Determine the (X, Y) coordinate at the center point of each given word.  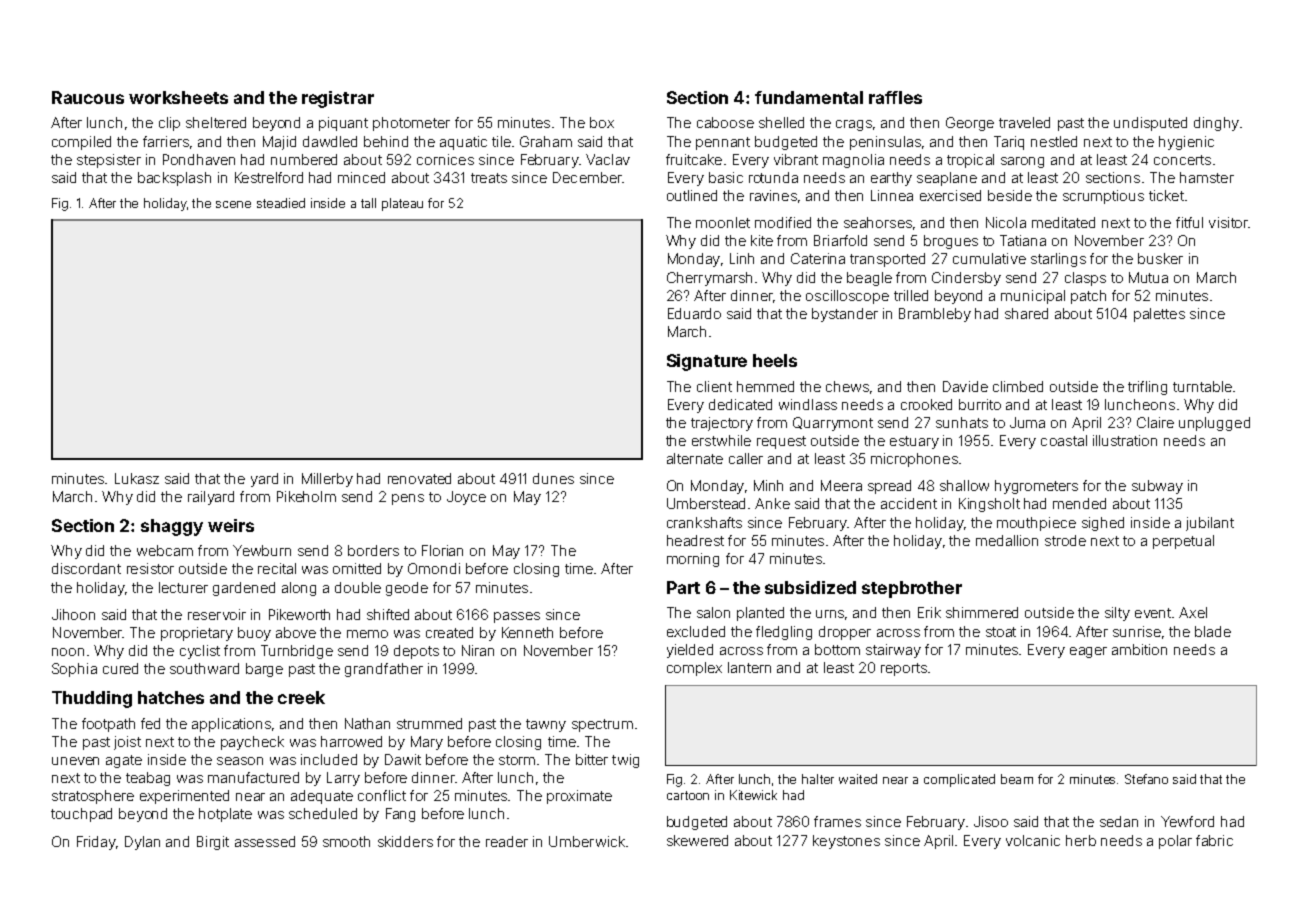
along (299, 589)
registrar (338, 99)
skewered (697, 840)
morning (693, 560)
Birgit (213, 843)
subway (1157, 487)
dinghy (1216, 124)
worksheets (178, 97)
